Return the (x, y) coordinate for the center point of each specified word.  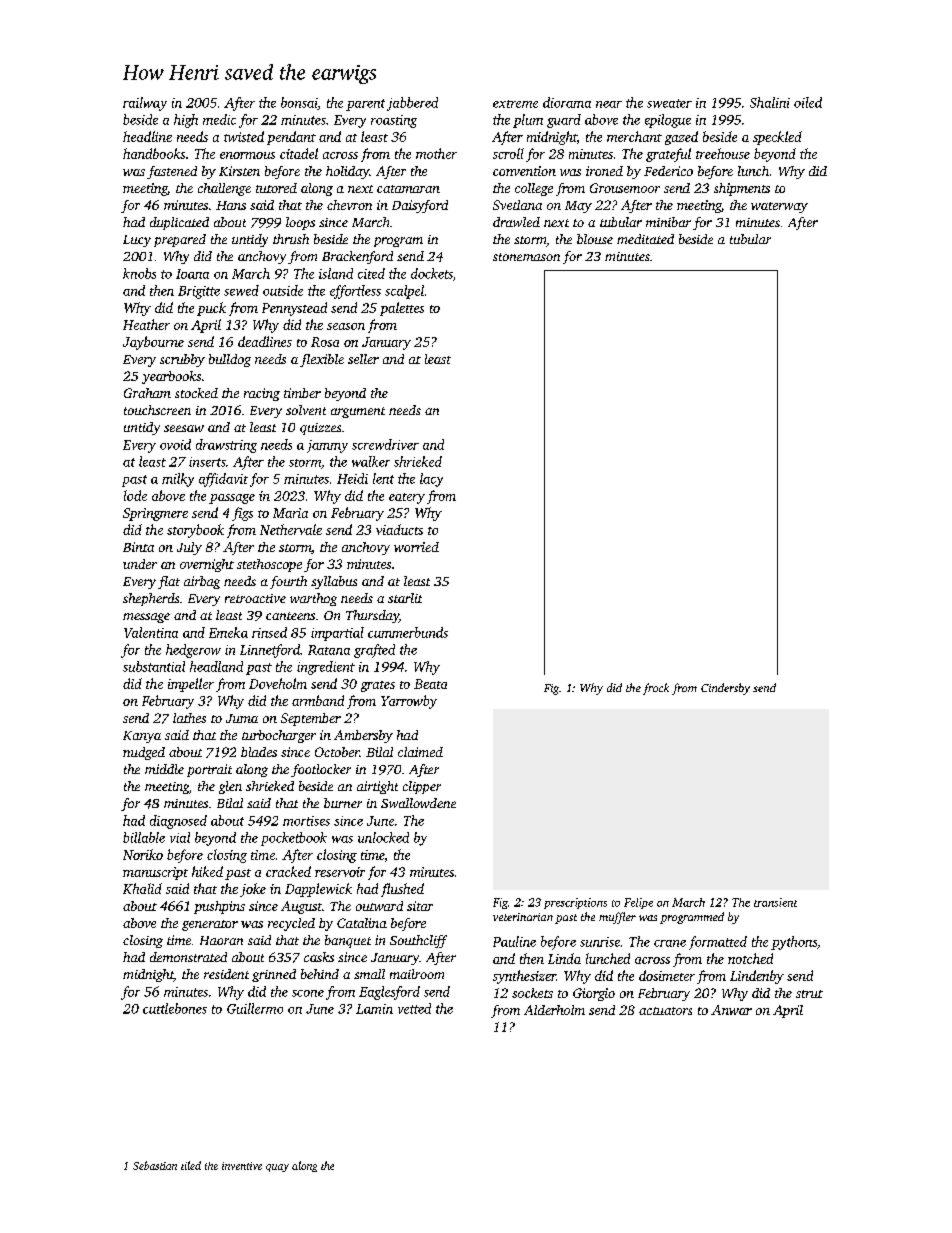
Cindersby (725, 689)
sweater (669, 103)
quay (277, 1168)
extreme (515, 104)
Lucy (137, 241)
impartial (337, 634)
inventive (242, 1166)
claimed (420, 752)
